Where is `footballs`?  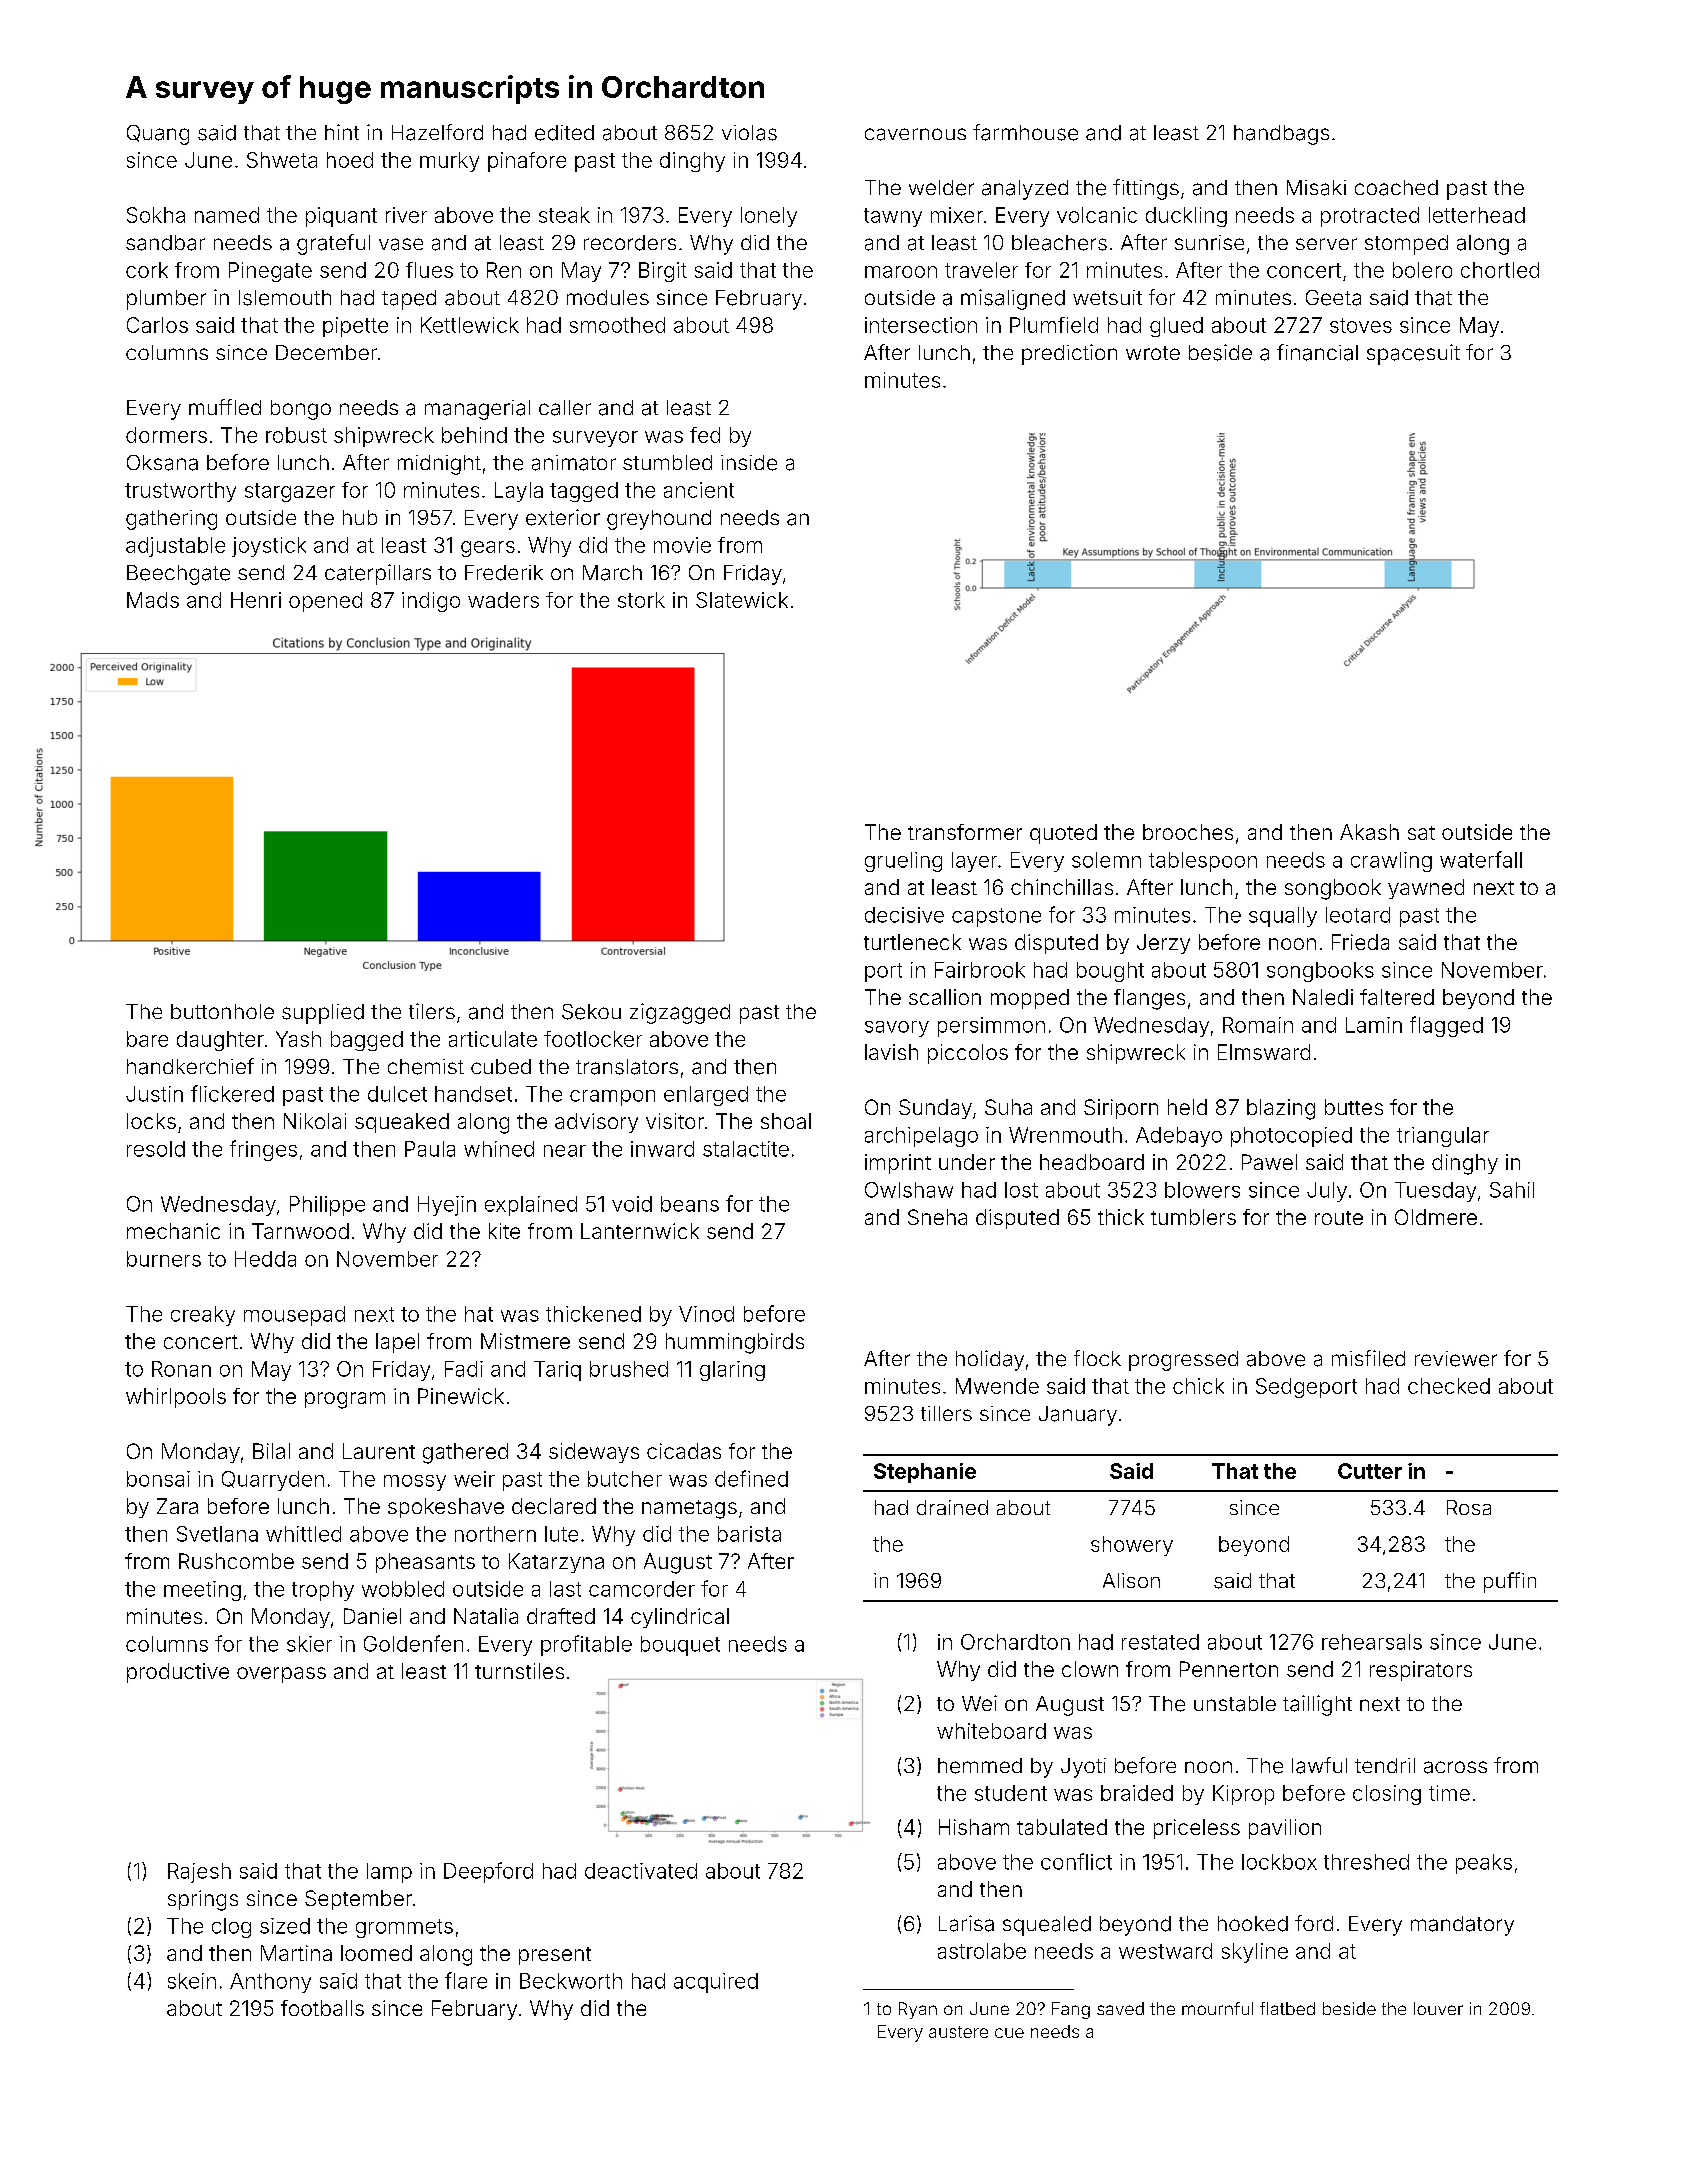 footballs is located at coordinates (322, 2008).
